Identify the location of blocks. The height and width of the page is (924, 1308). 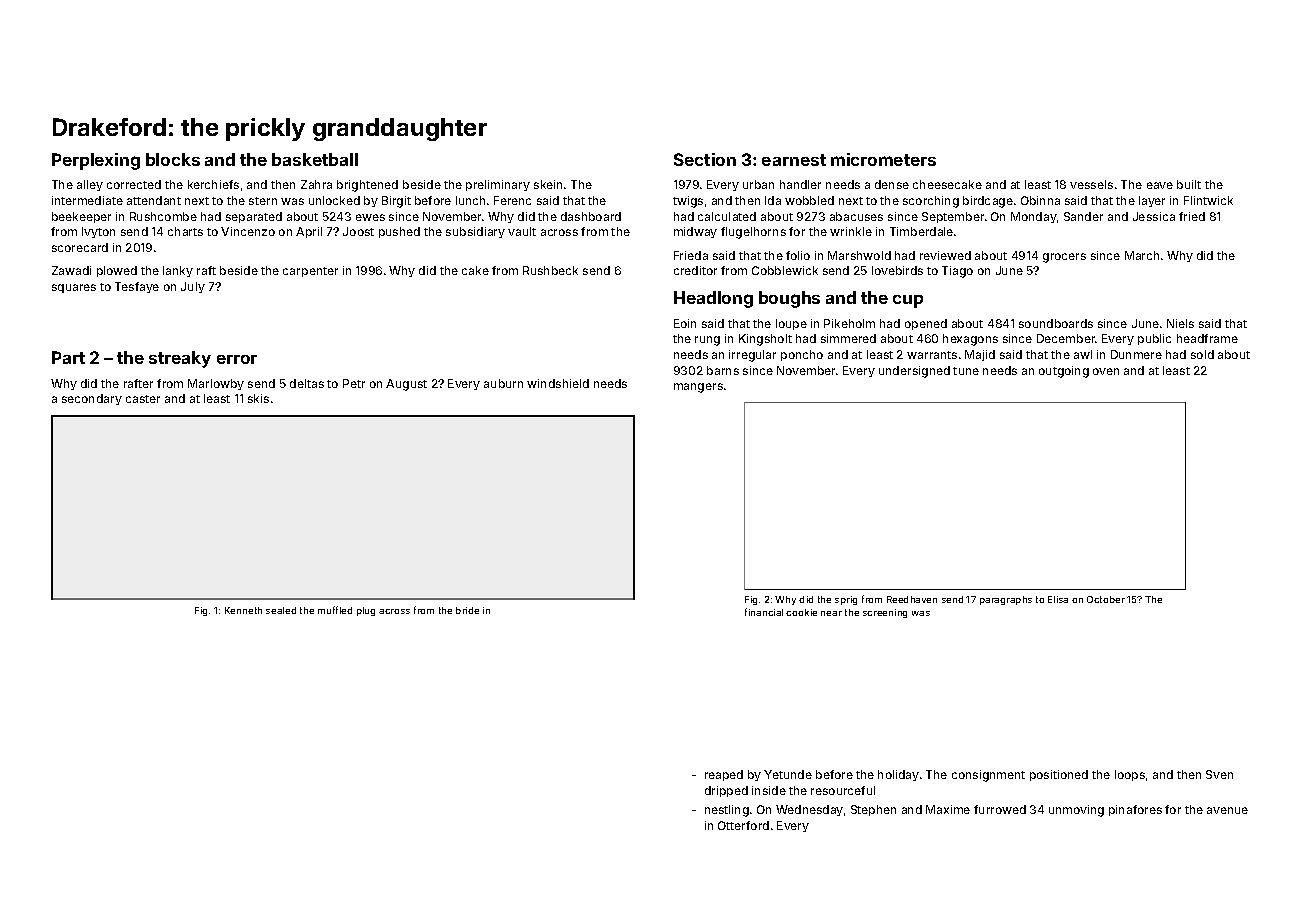
(173, 159).
